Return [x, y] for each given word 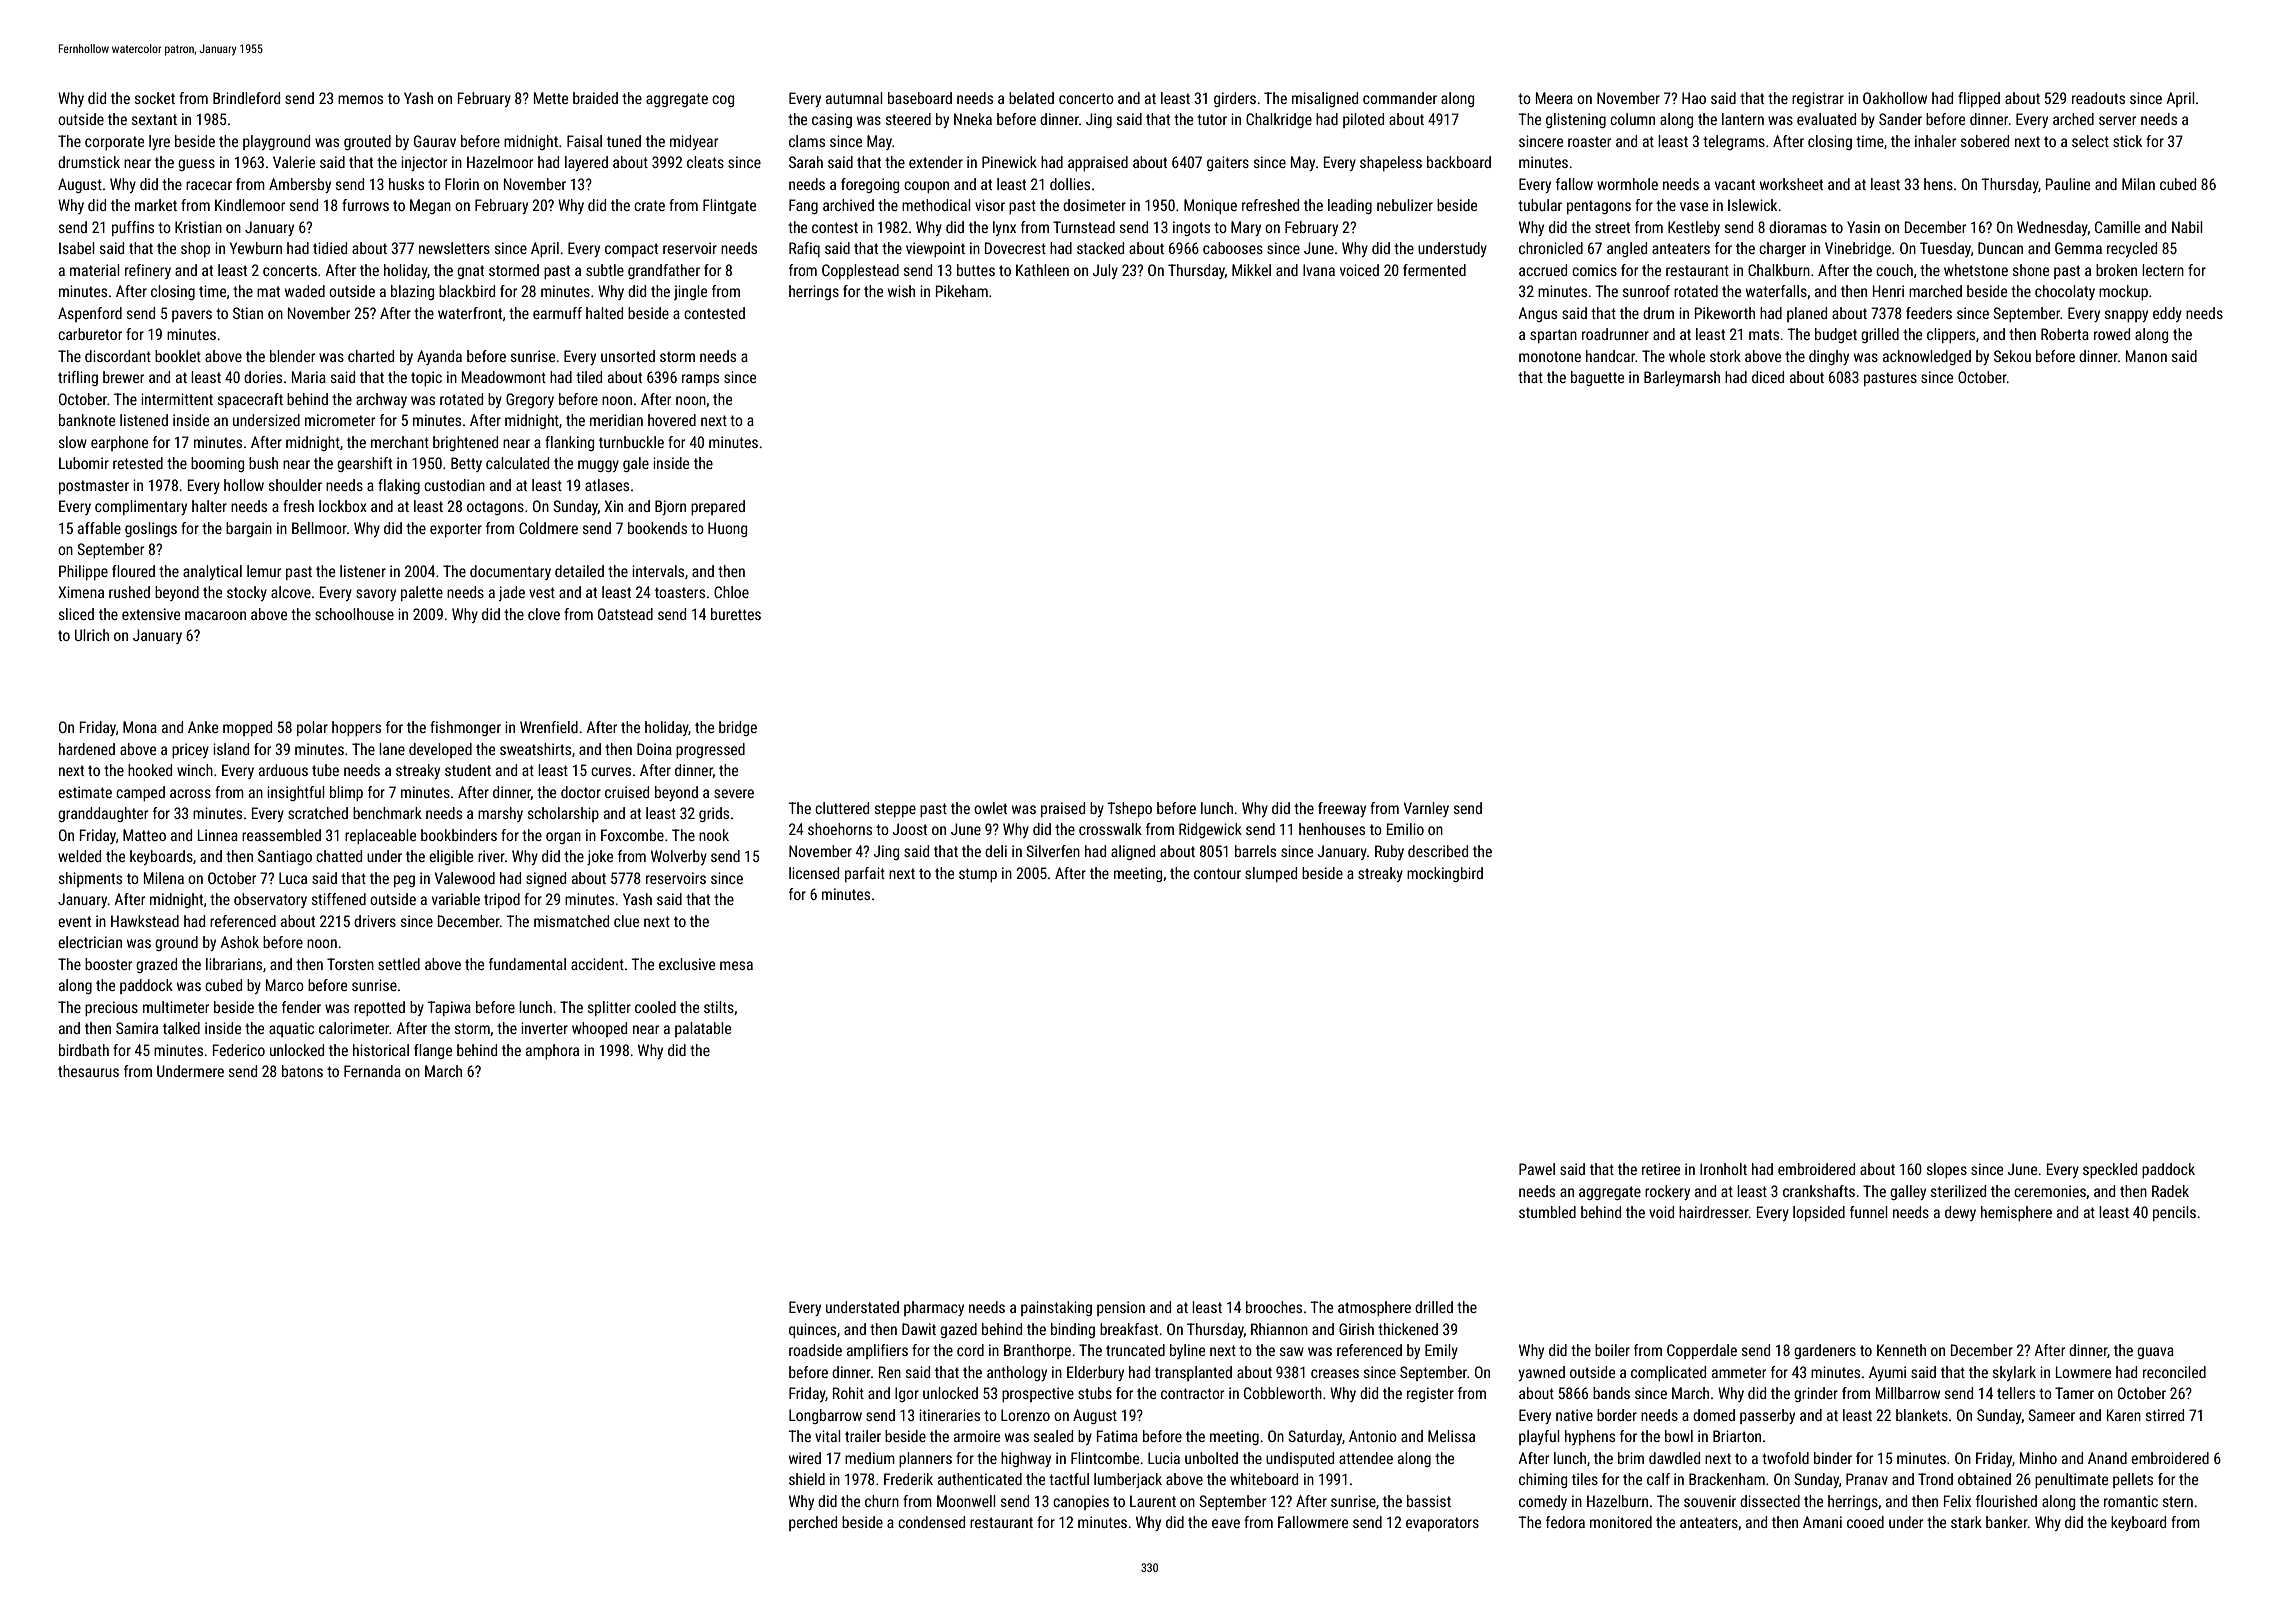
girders [1235, 99]
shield [807, 1479]
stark [1966, 1522]
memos [360, 99]
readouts [2098, 98]
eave [1226, 1523]
